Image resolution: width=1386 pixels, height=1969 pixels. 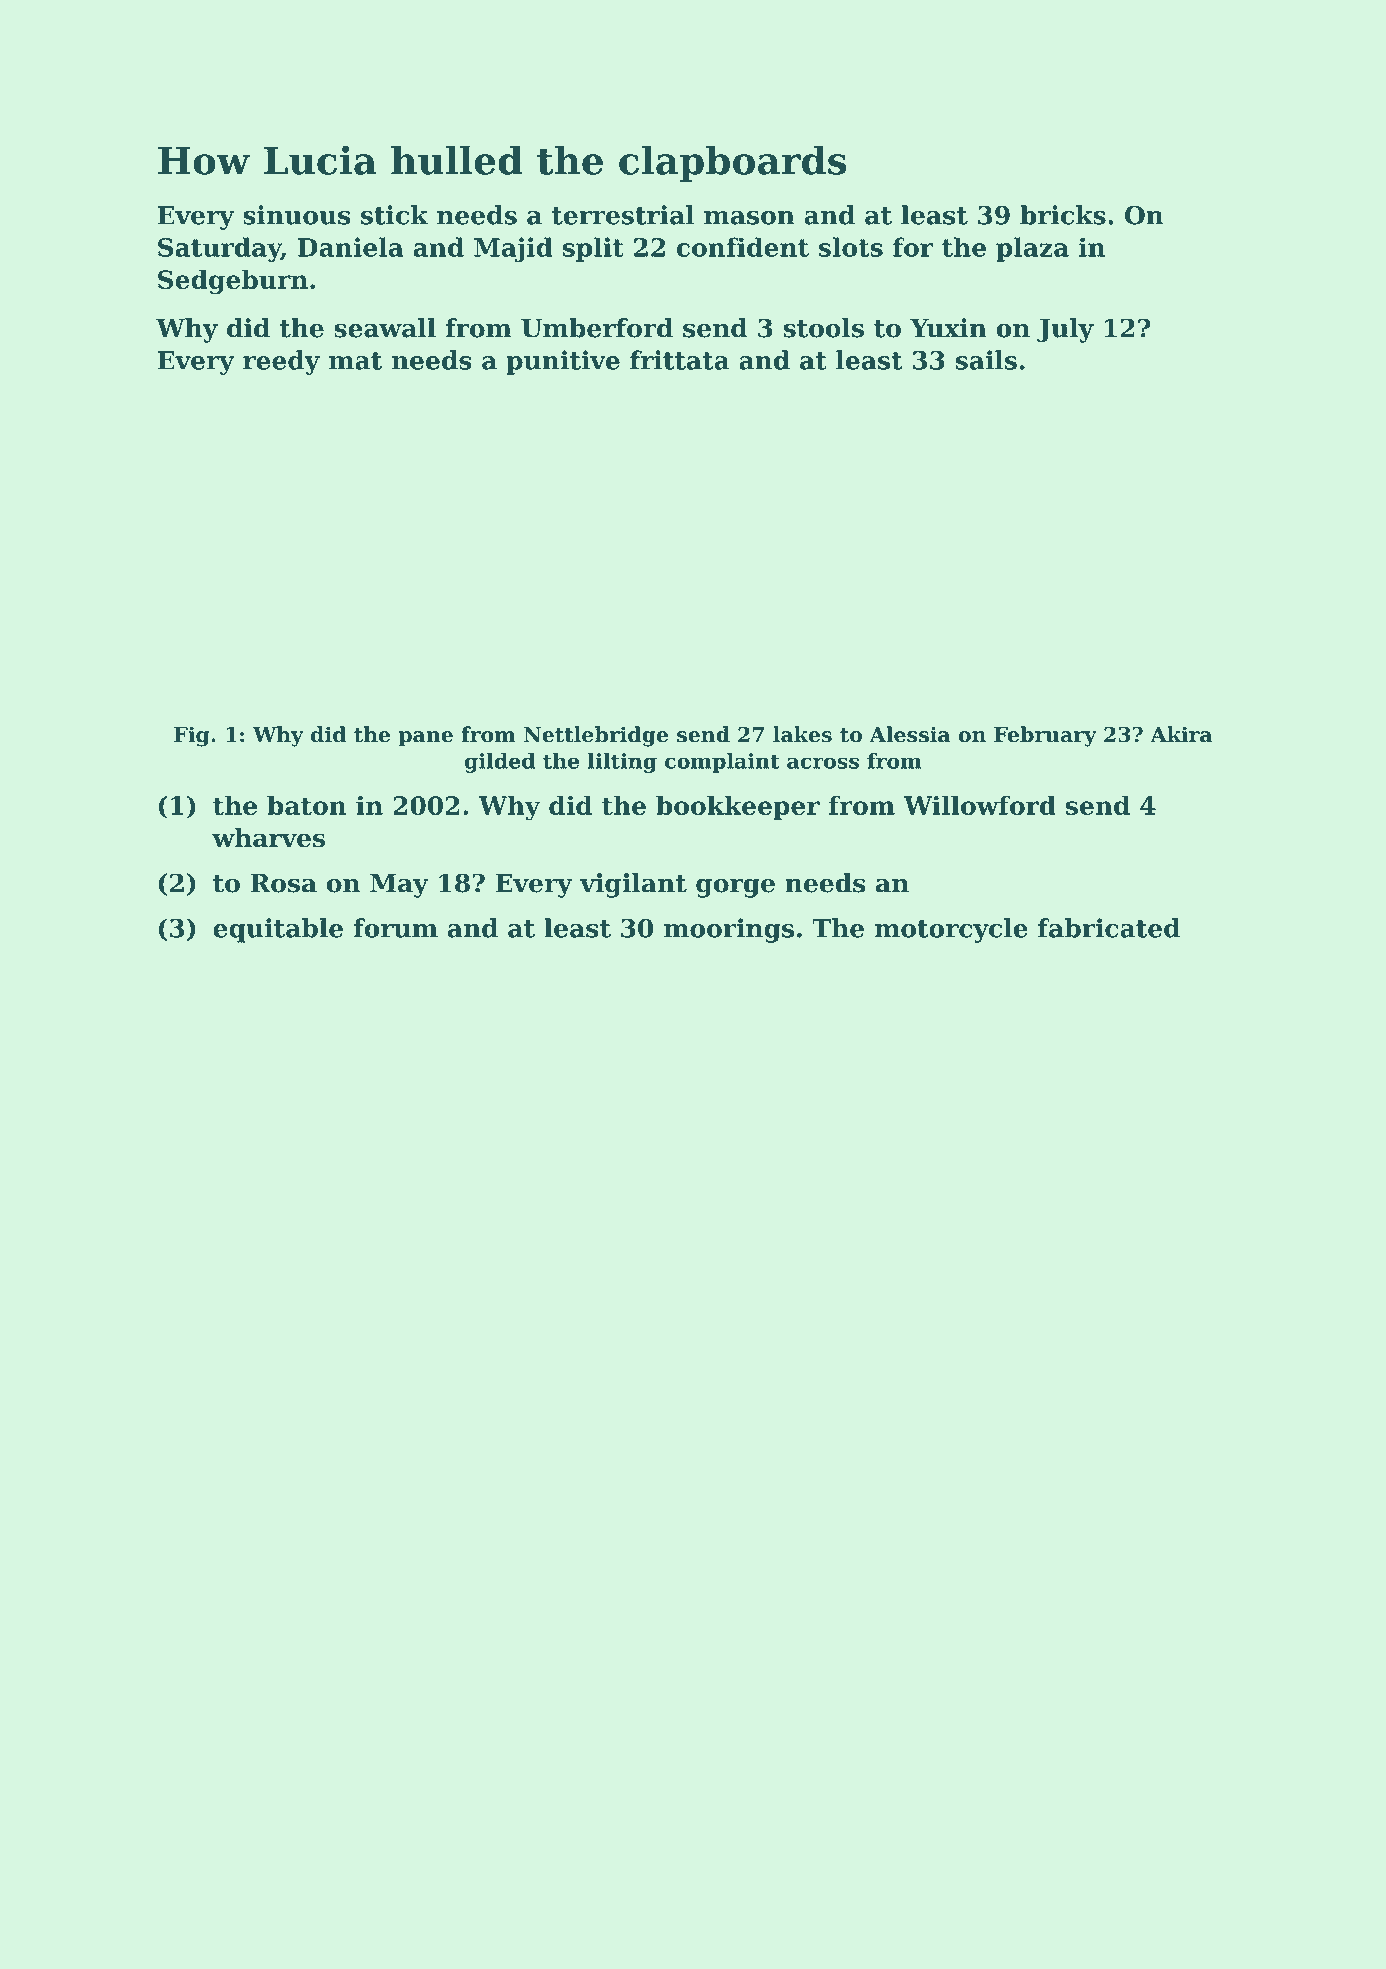 I want to click on Fig, so click(x=192, y=736).
